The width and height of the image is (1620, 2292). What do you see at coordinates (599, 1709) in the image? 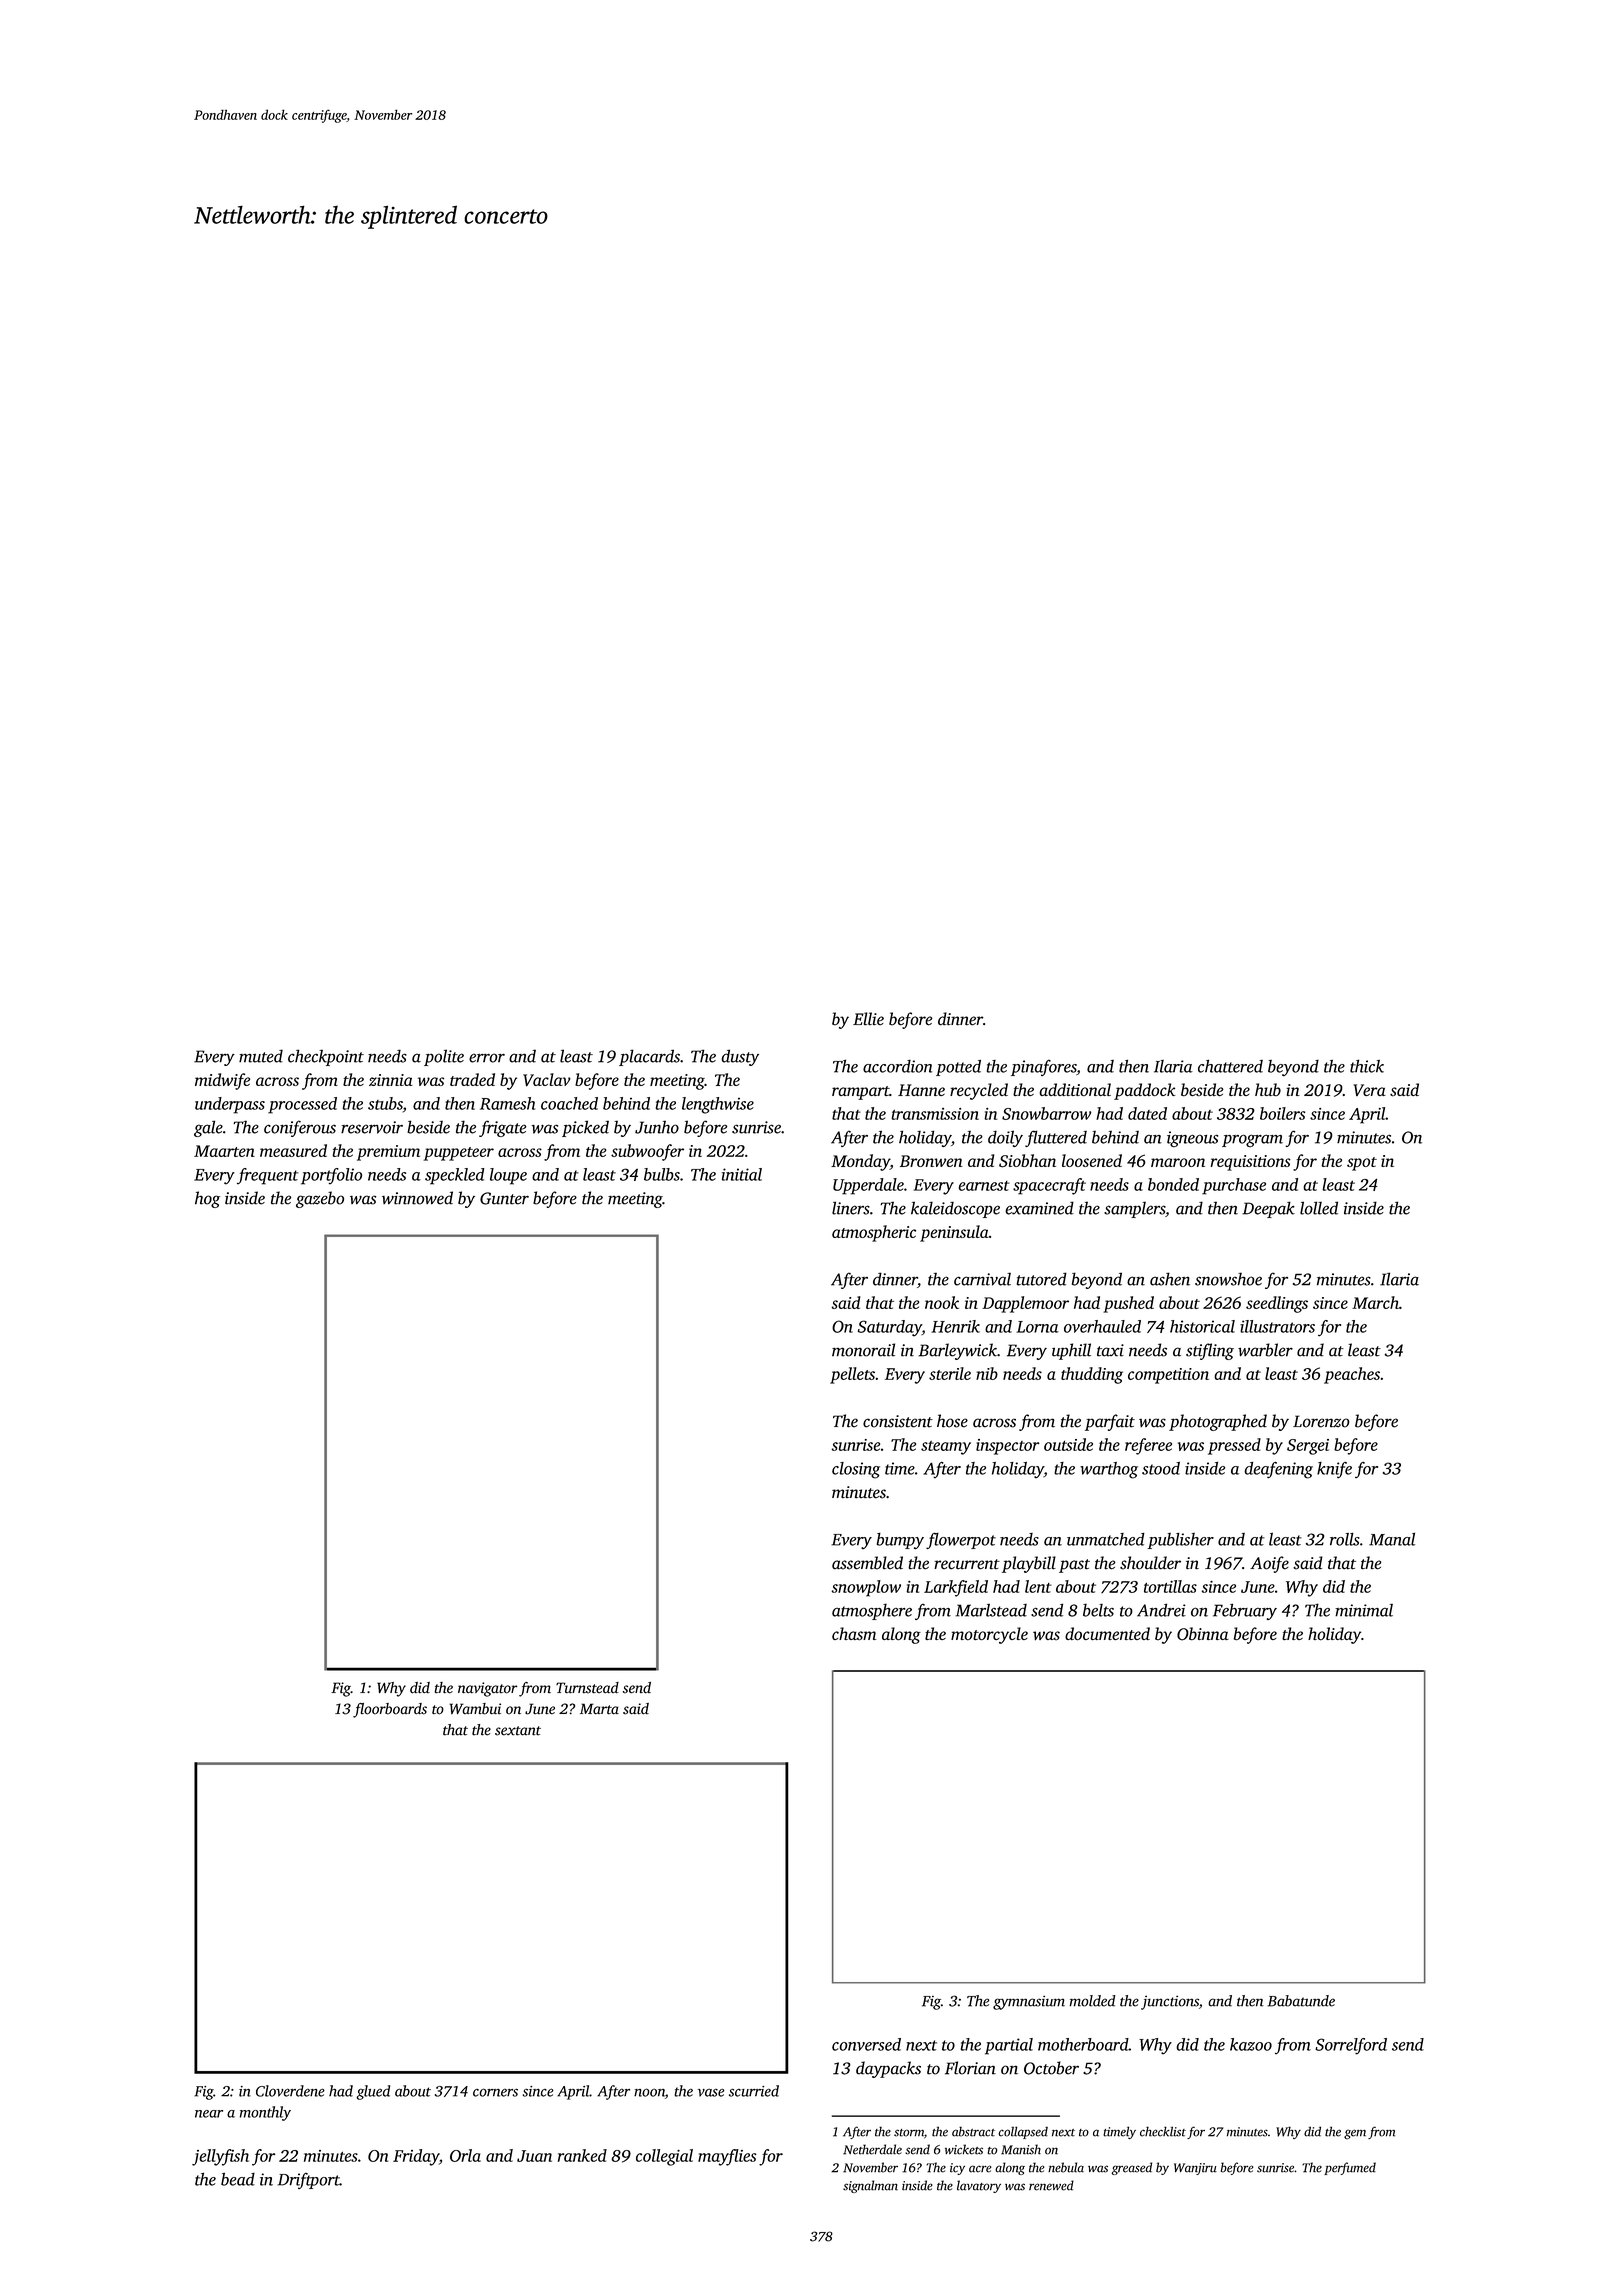
I see `Marta` at bounding box center [599, 1709].
